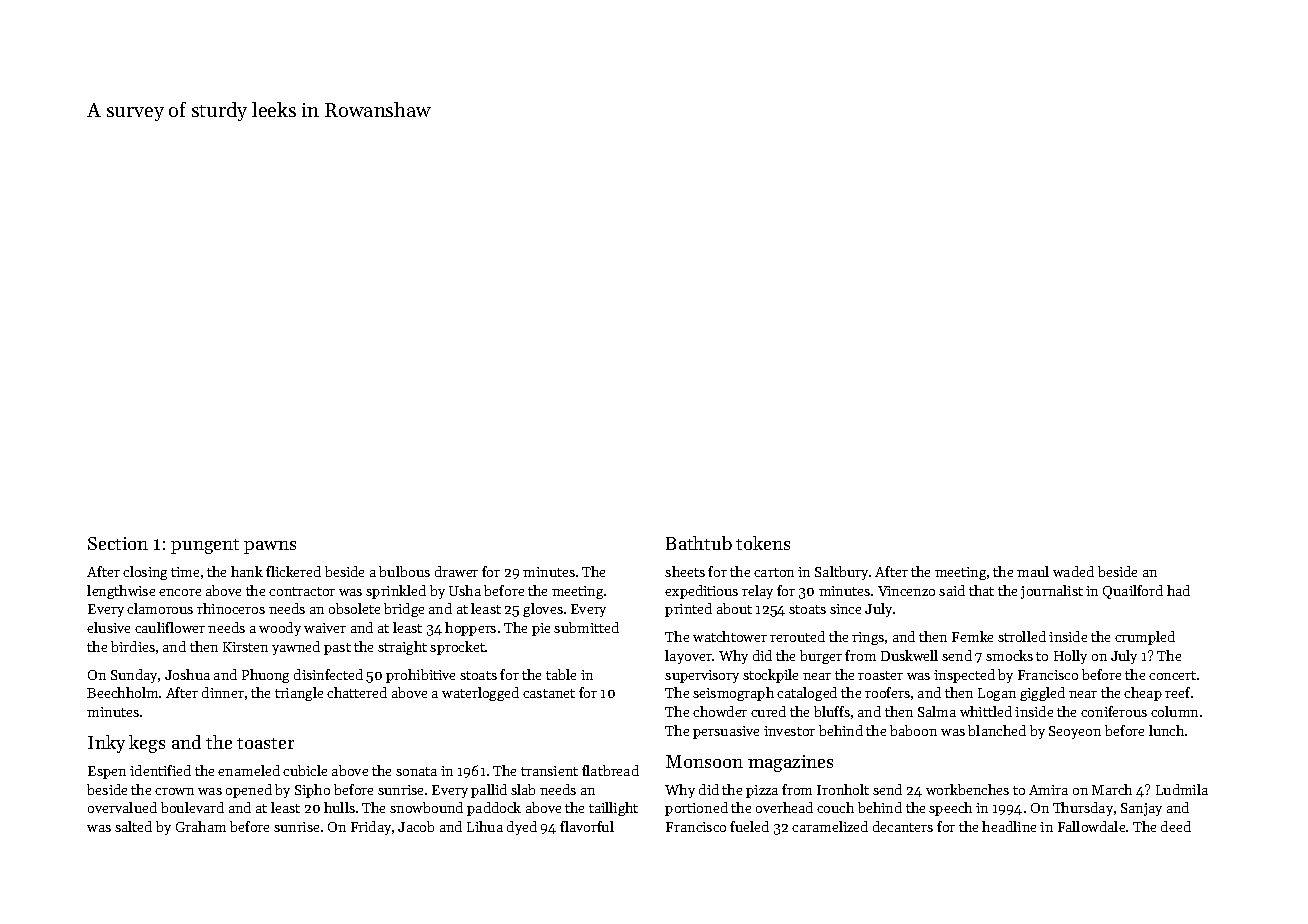  I want to click on pawns, so click(270, 547).
